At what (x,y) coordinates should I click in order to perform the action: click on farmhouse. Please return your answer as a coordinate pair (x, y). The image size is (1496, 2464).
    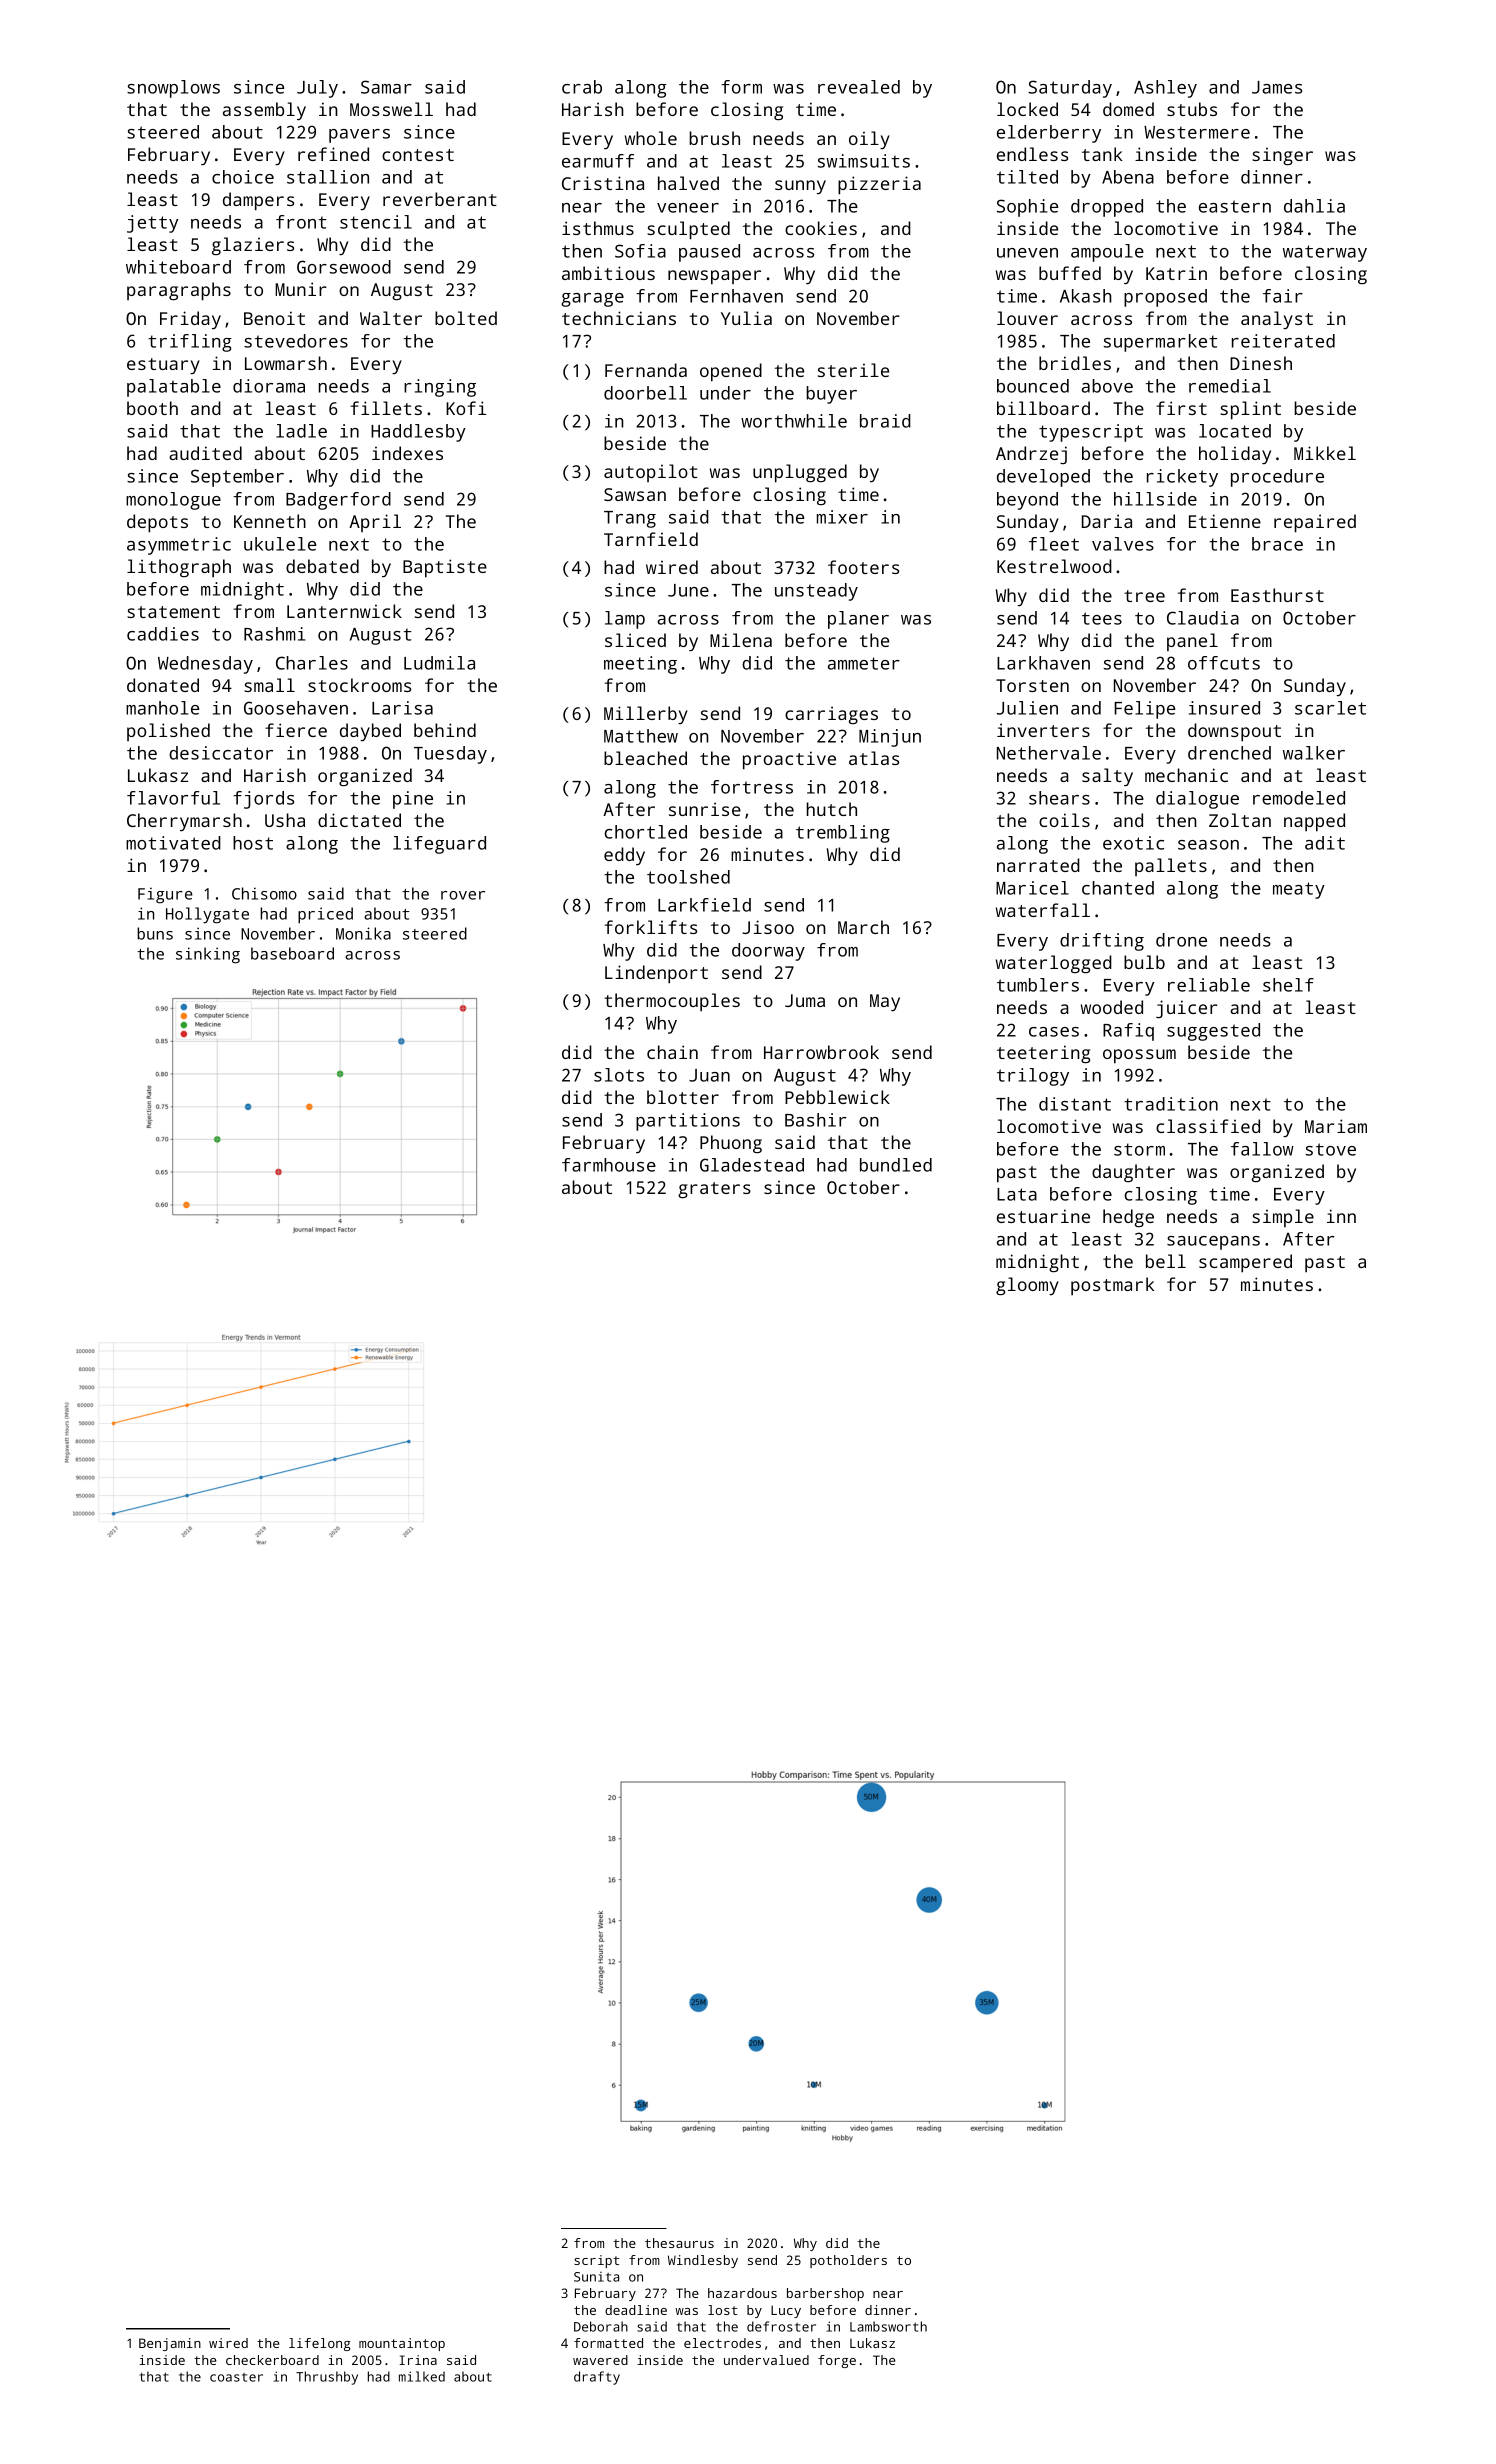
    Looking at the image, I should click on (609, 1165).
